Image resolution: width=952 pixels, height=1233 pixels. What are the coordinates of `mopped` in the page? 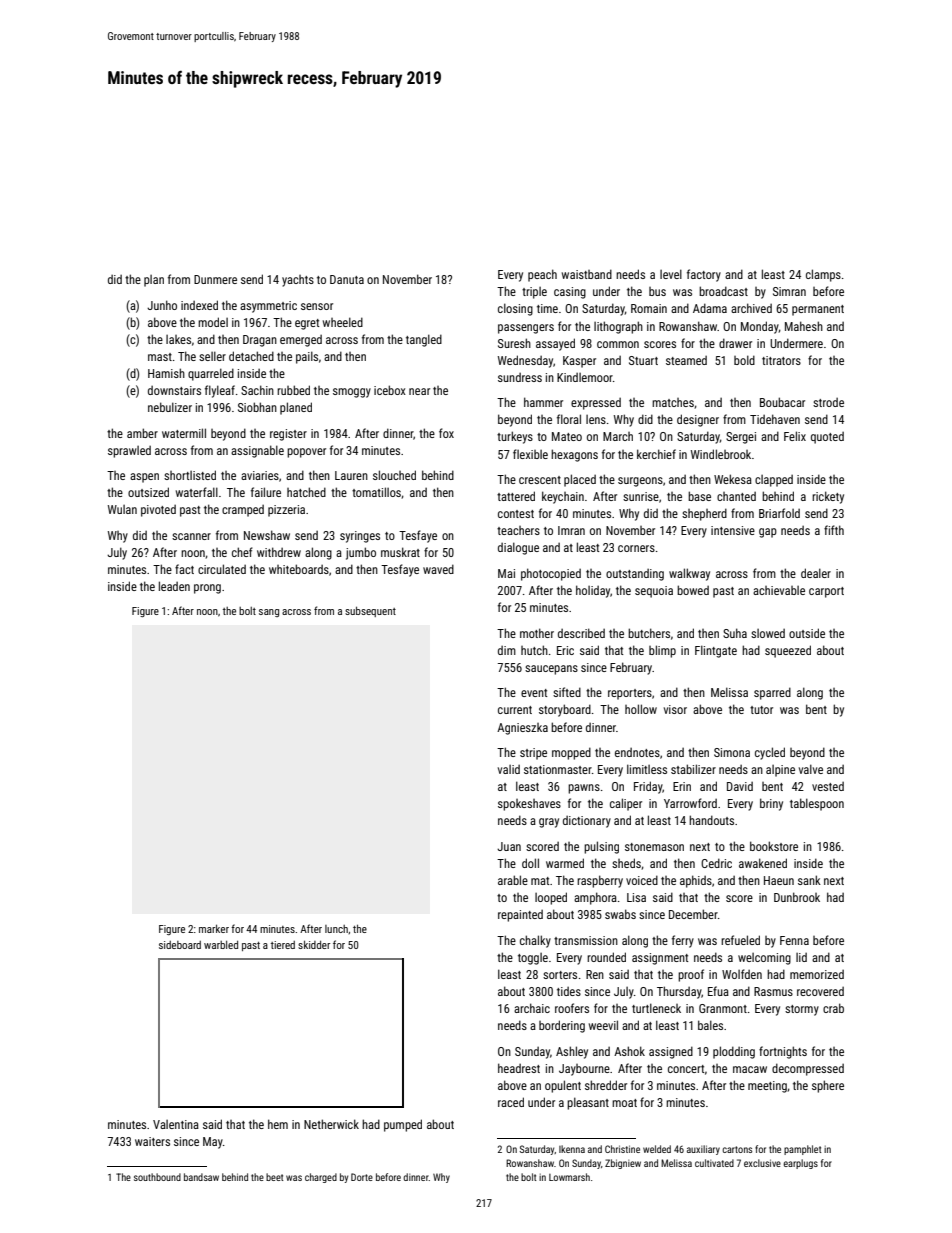 It's located at (571, 753).
